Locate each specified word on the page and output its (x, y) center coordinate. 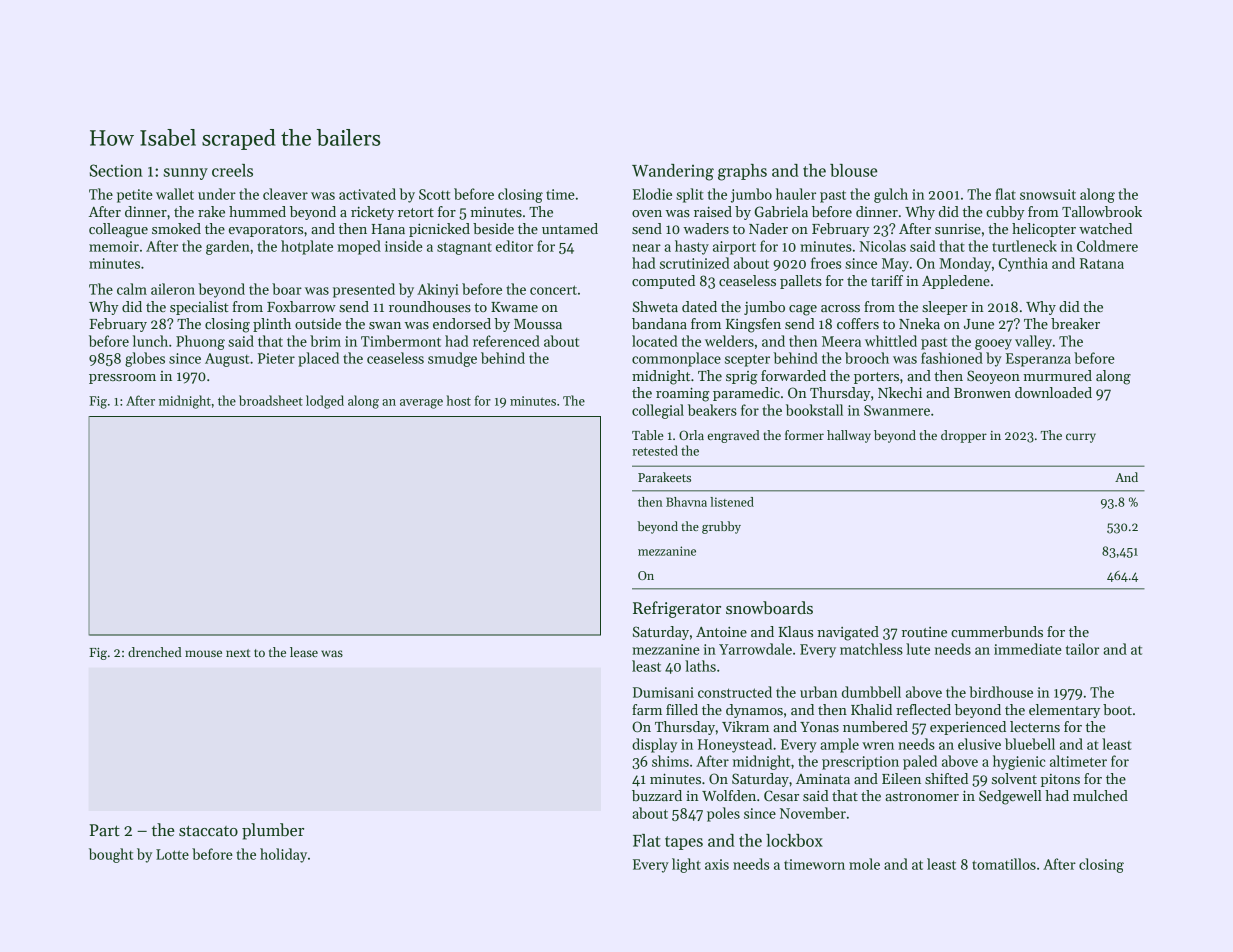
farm (647, 709)
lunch (150, 341)
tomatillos (1004, 864)
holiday (283, 855)
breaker (1075, 323)
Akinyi (438, 290)
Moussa (538, 324)
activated (367, 194)
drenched (155, 652)
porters (876, 378)
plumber (273, 831)
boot (1117, 709)
